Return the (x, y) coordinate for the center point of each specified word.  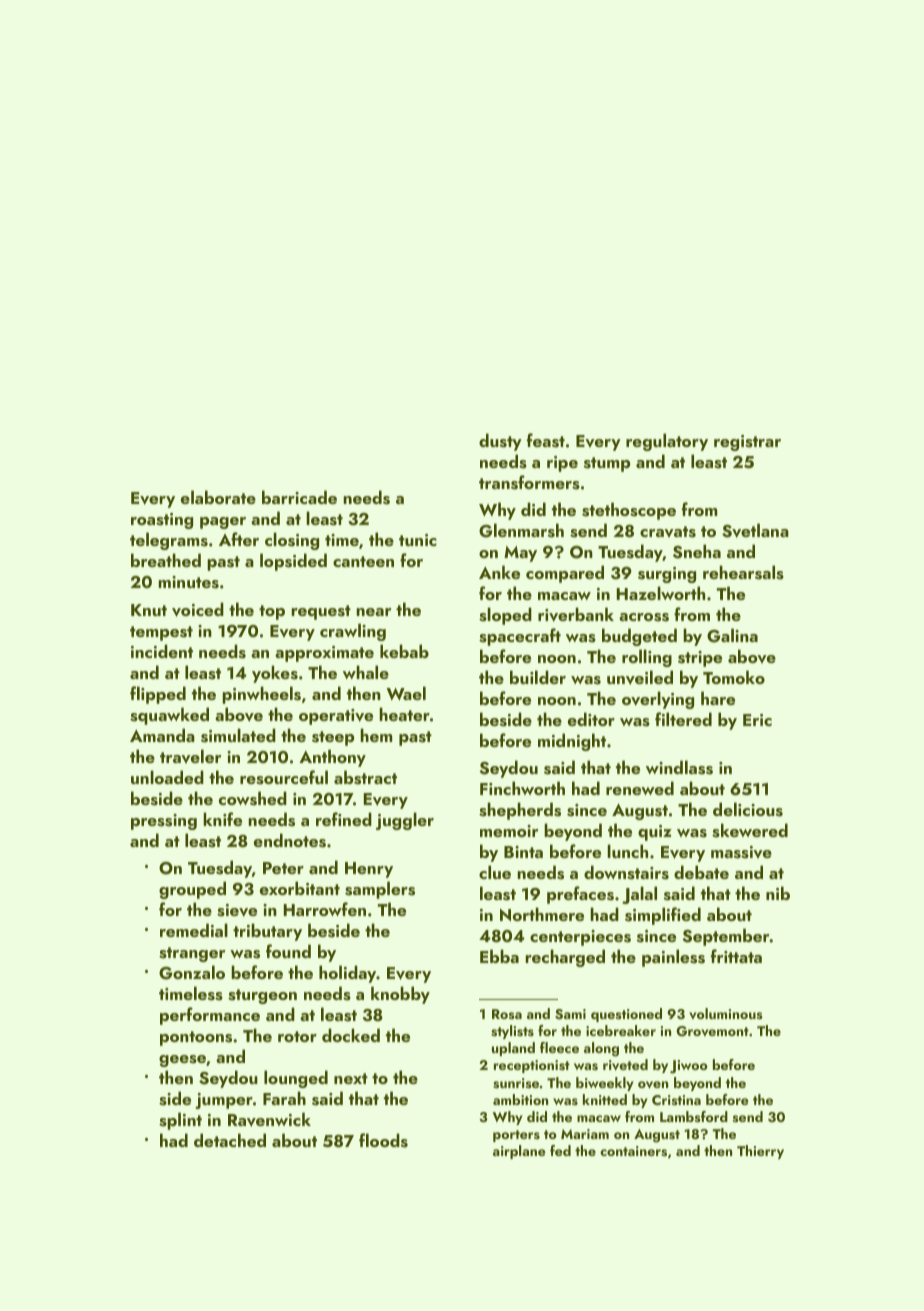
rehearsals (743, 572)
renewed (640, 788)
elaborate (218, 497)
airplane (519, 1152)
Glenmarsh (521, 530)
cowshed (253, 798)
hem (376, 735)
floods (383, 1140)
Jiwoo (689, 1067)
